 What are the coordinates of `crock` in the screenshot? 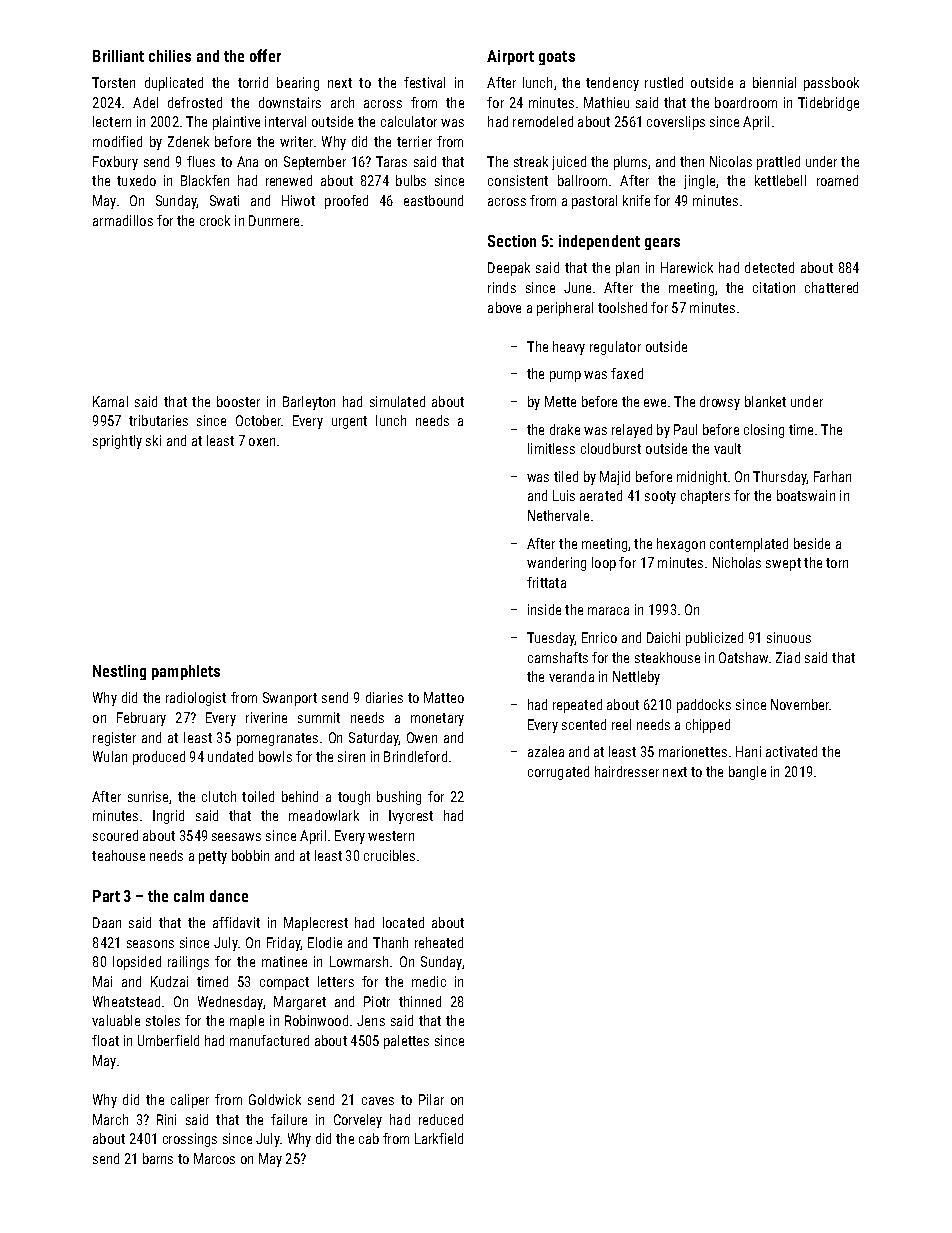 It's located at (215, 220).
